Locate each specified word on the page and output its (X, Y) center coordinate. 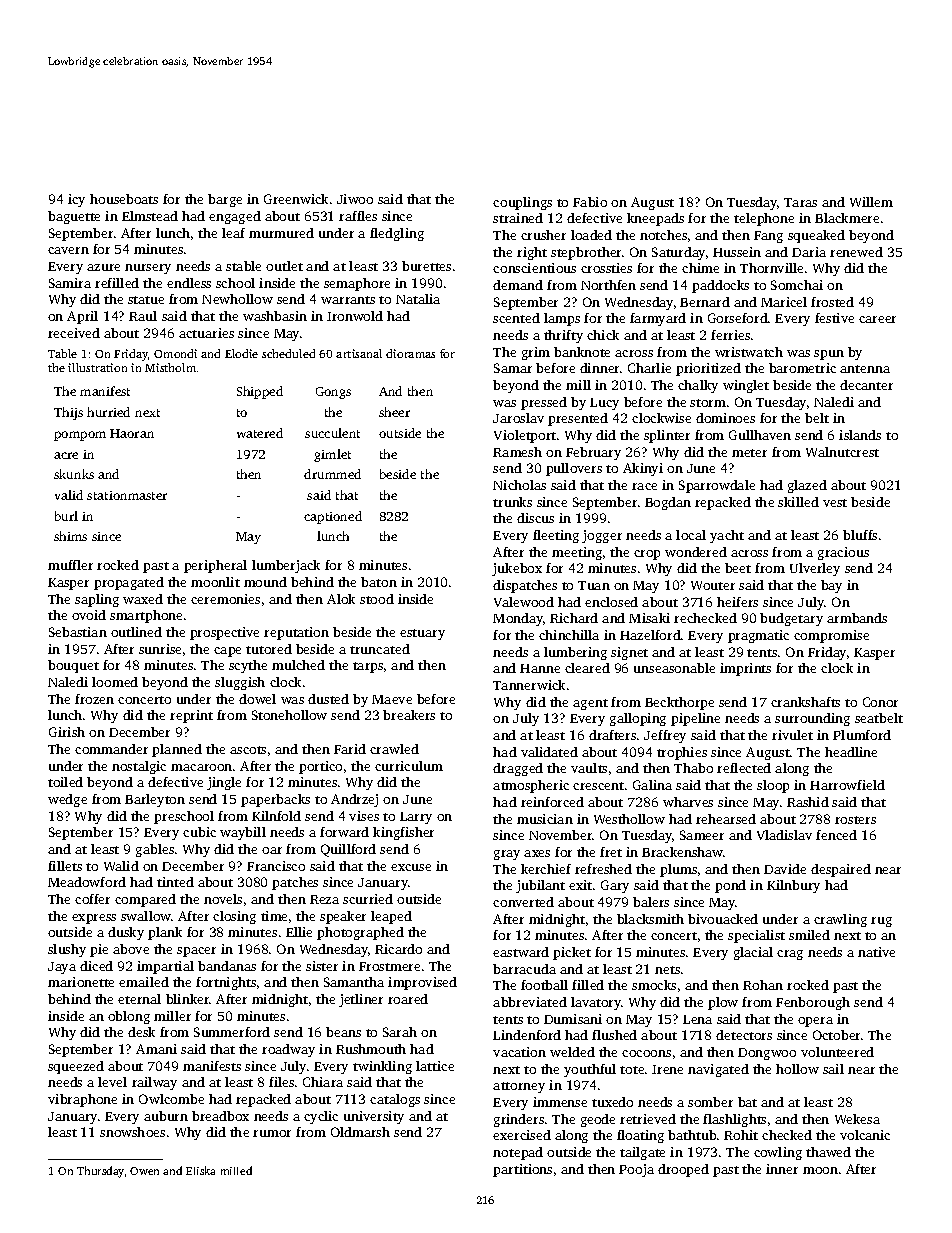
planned (177, 750)
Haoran (132, 433)
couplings (522, 203)
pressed (544, 403)
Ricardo (398, 949)
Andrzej (354, 800)
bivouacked (723, 919)
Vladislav (784, 835)
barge (225, 200)
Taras (800, 202)
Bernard (705, 302)
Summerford (232, 1032)
